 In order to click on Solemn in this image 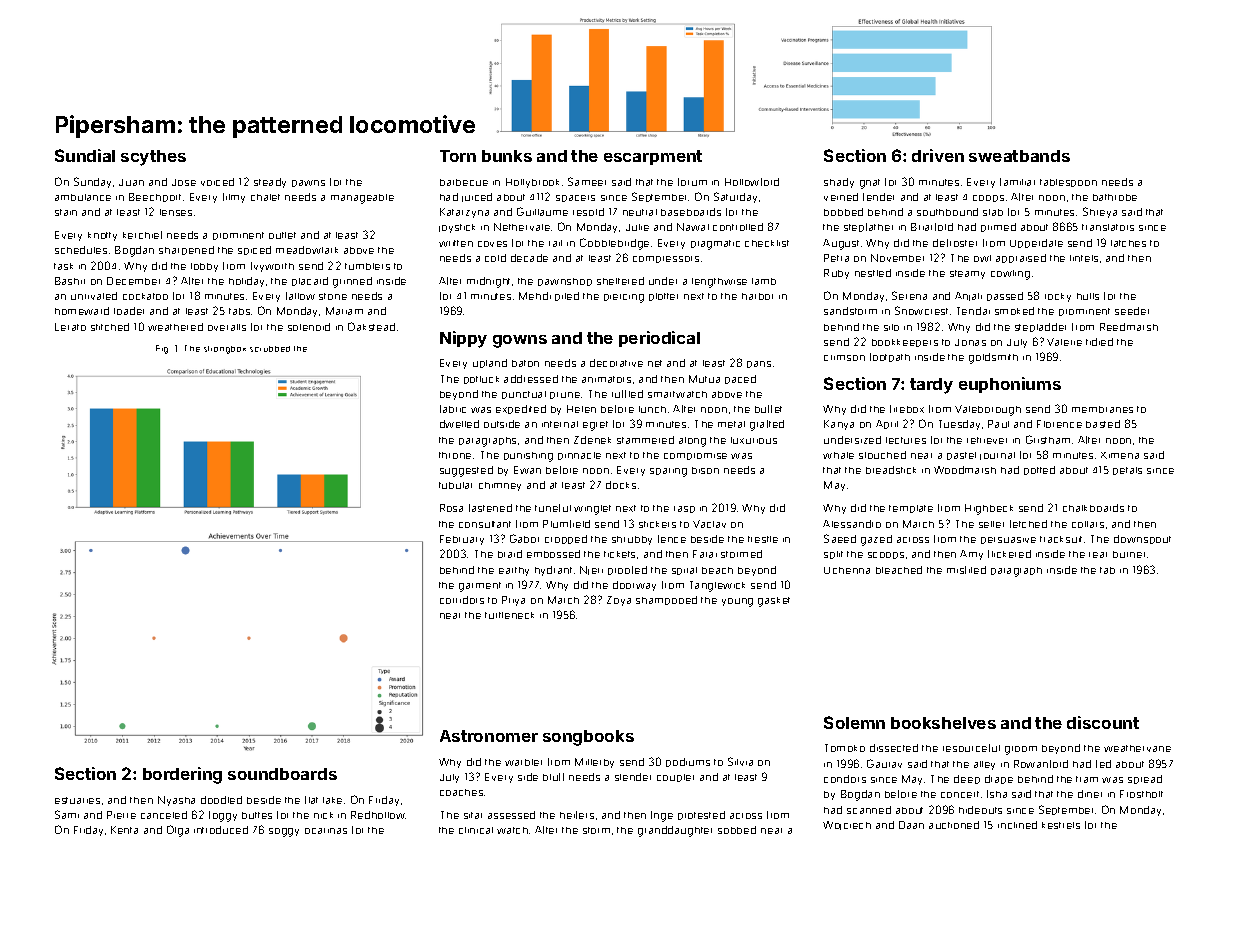, I will do `click(854, 722)`.
